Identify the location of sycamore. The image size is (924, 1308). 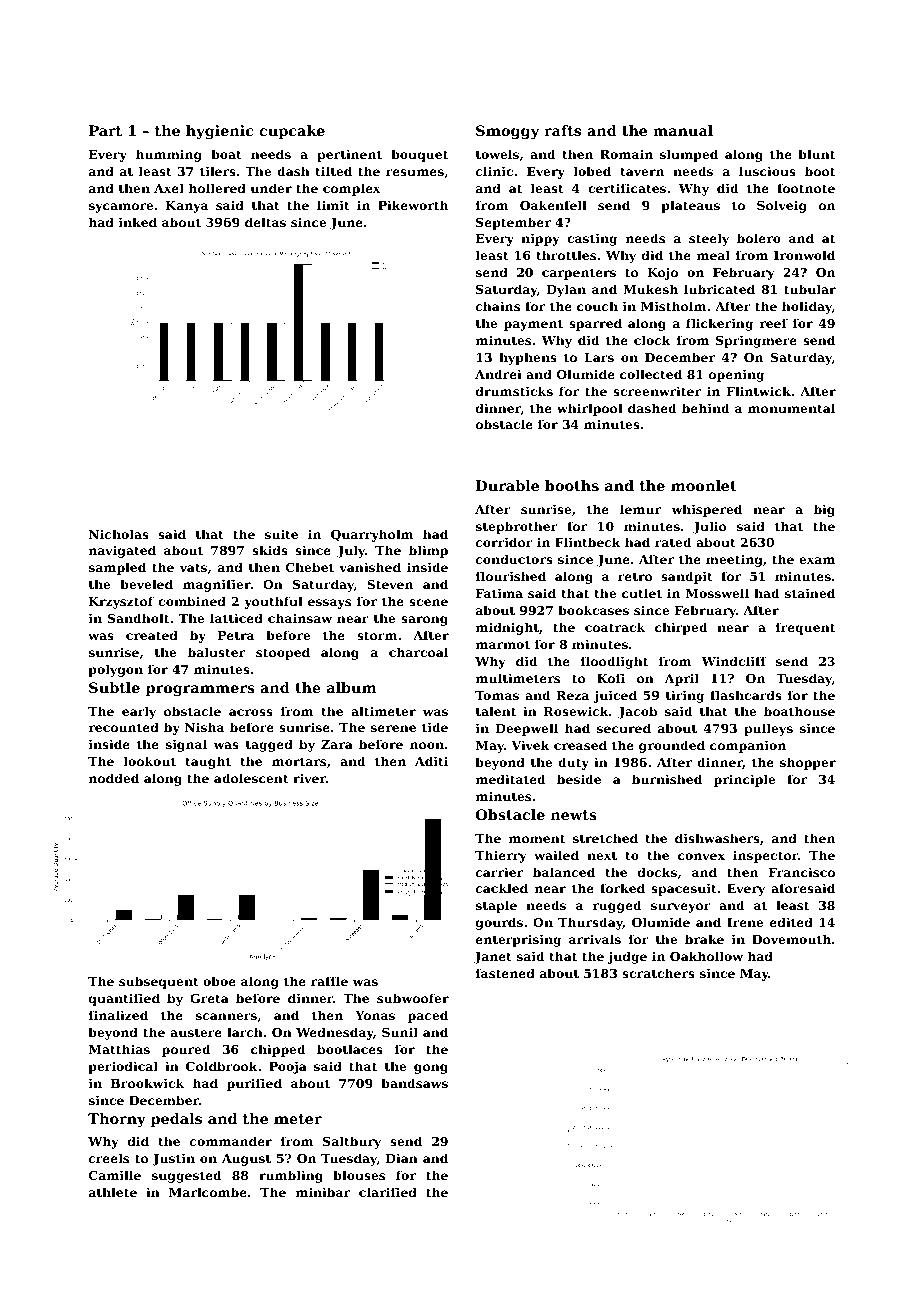
(121, 208).
